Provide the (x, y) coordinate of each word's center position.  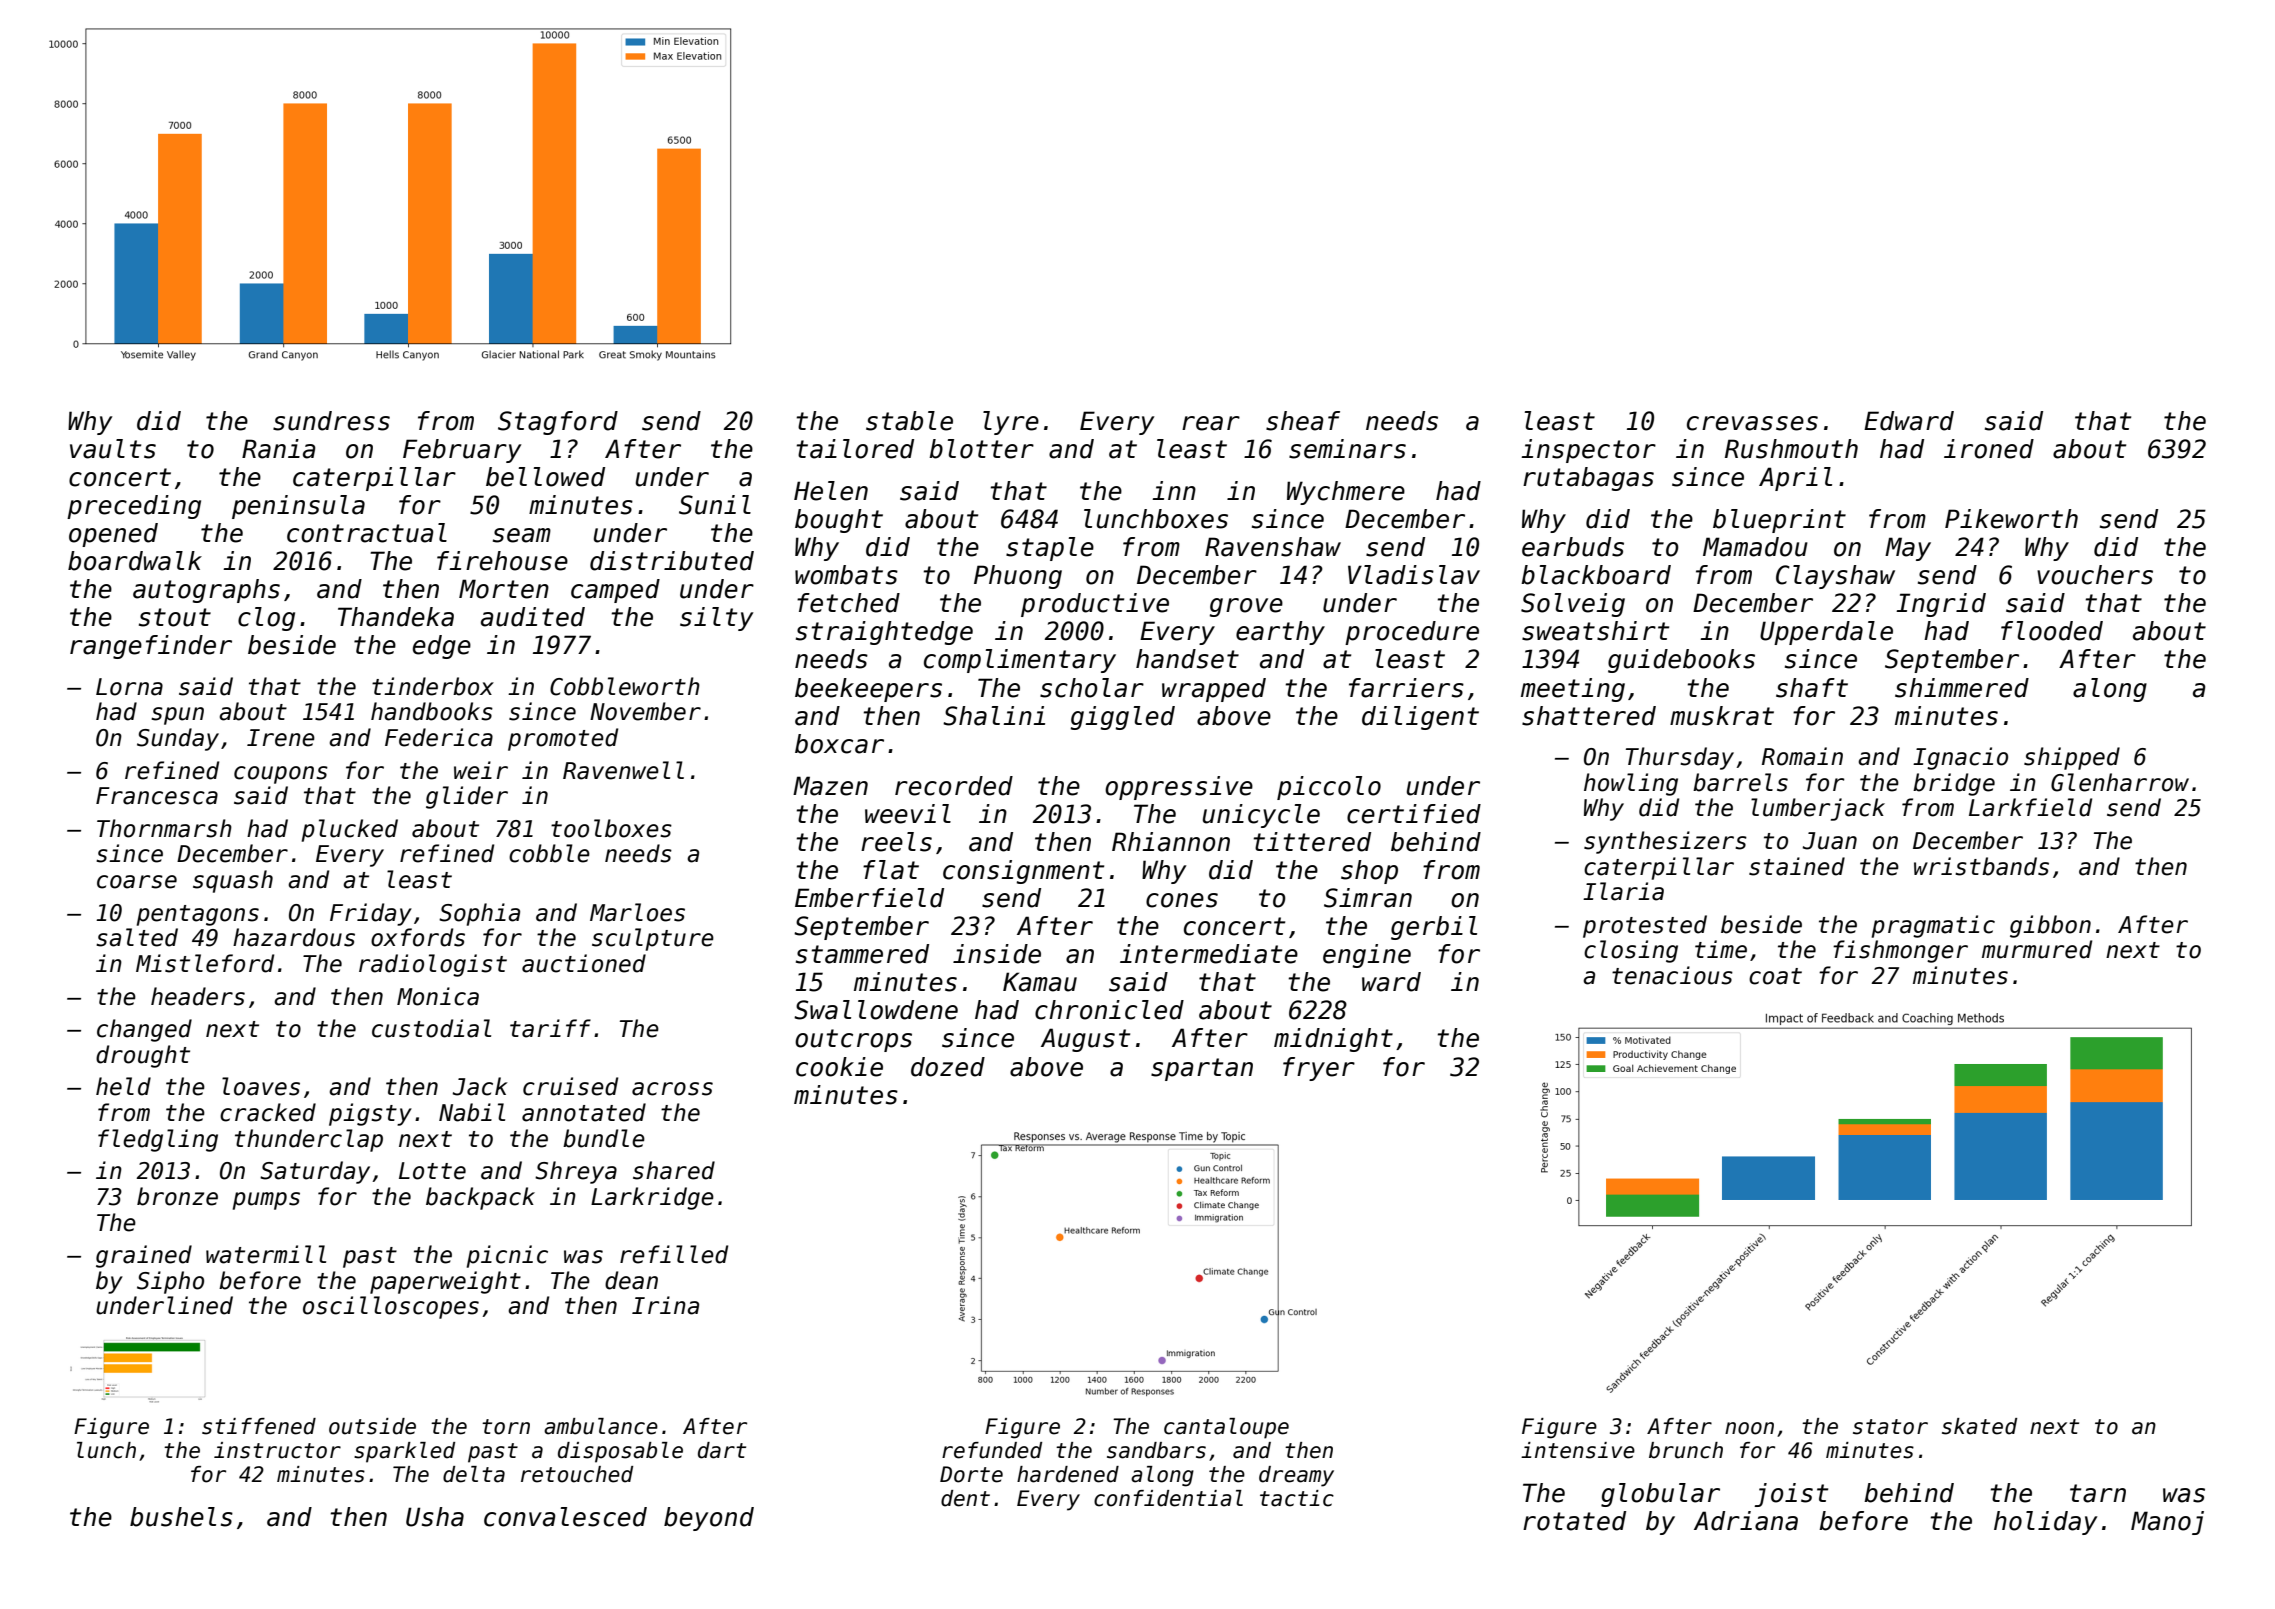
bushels (181, 1517)
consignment (1023, 872)
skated (1979, 1426)
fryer (1319, 1069)
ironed (1989, 449)
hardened (1068, 1474)
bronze (177, 1196)
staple (1050, 549)
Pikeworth (2011, 519)
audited (533, 617)
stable (909, 421)
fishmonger (1900, 951)
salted (137, 937)
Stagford (558, 423)
